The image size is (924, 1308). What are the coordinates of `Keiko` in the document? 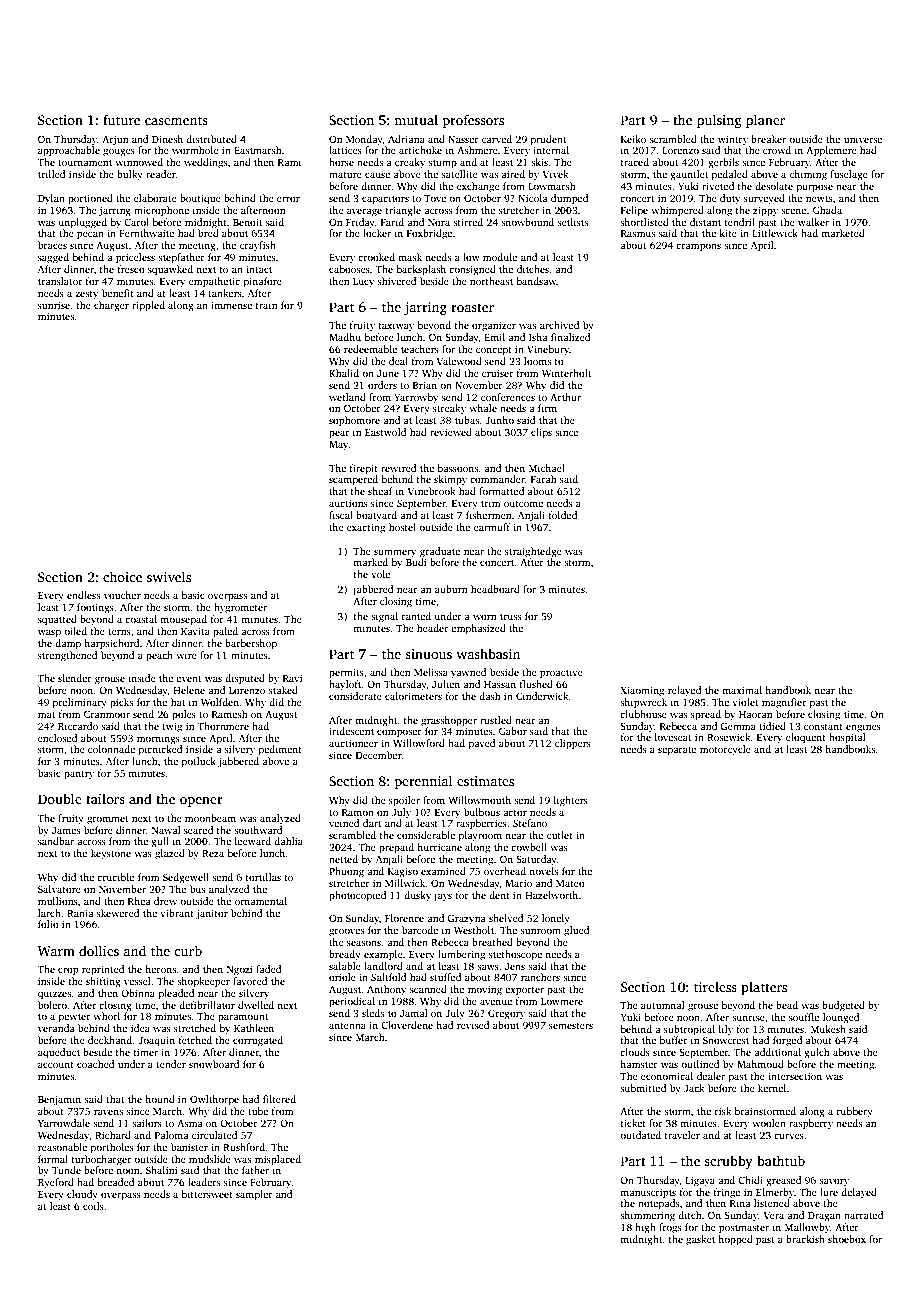 It's located at (633, 139).
